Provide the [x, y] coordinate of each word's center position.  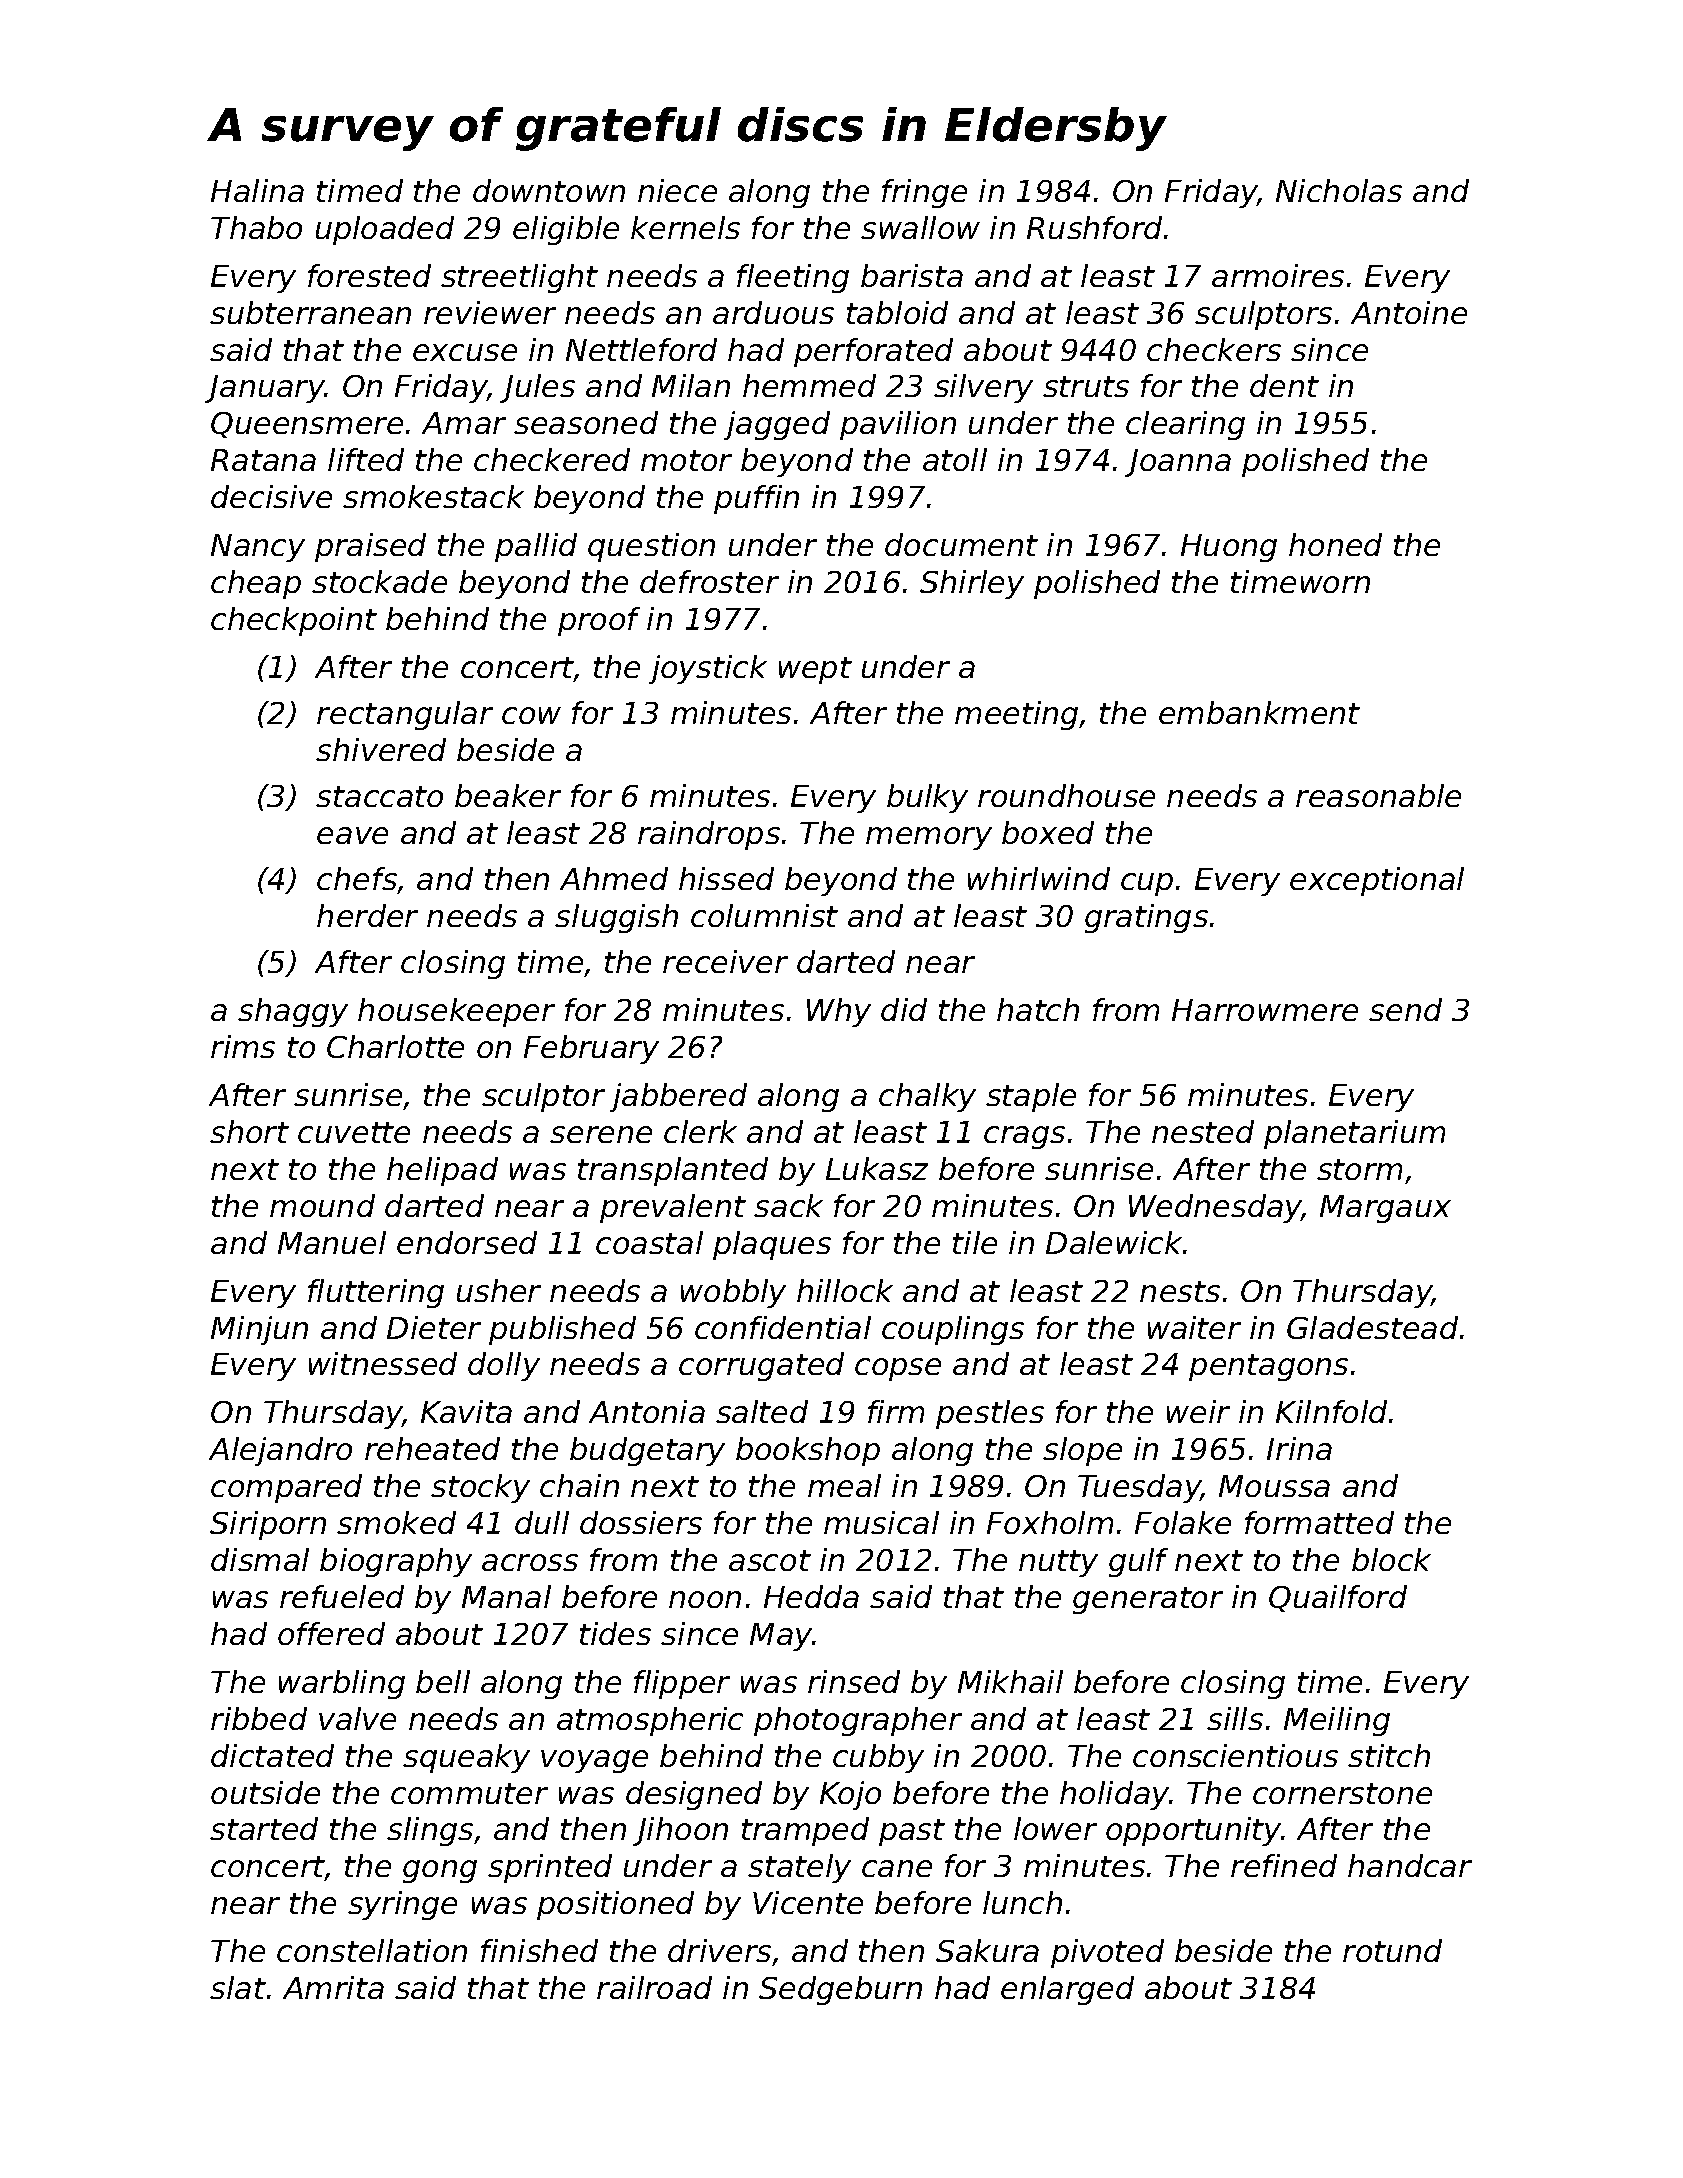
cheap [256, 584]
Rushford [1094, 227]
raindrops [709, 835]
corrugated [761, 1366]
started [264, 1828]
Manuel [332, 1242]
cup [1147, 884]
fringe [924, 193]
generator [1148, 1600]
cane [897, 1868]
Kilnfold [1331, 1411]
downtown [549, 190]
